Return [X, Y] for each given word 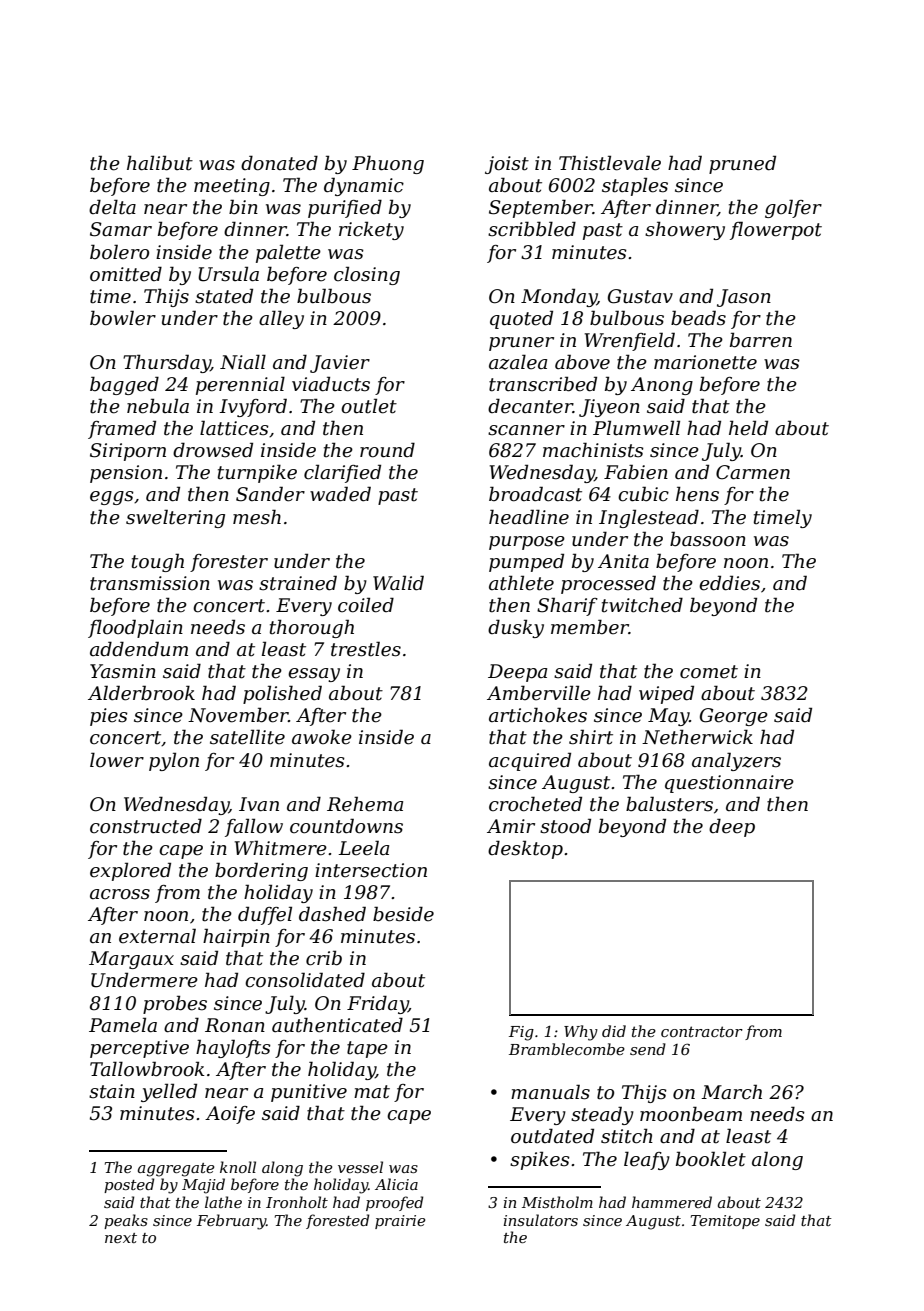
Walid [398, 583]
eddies [729, 583]
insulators [541, 1220]
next [121, 1238]
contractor [702, 1031]
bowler [123, 318]
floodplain [135, 628]
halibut [160, 163]
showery [685, 230]
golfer [793, 208]
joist [507, 165]
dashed [332, 914]
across [120, 894]
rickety [371, 230]
